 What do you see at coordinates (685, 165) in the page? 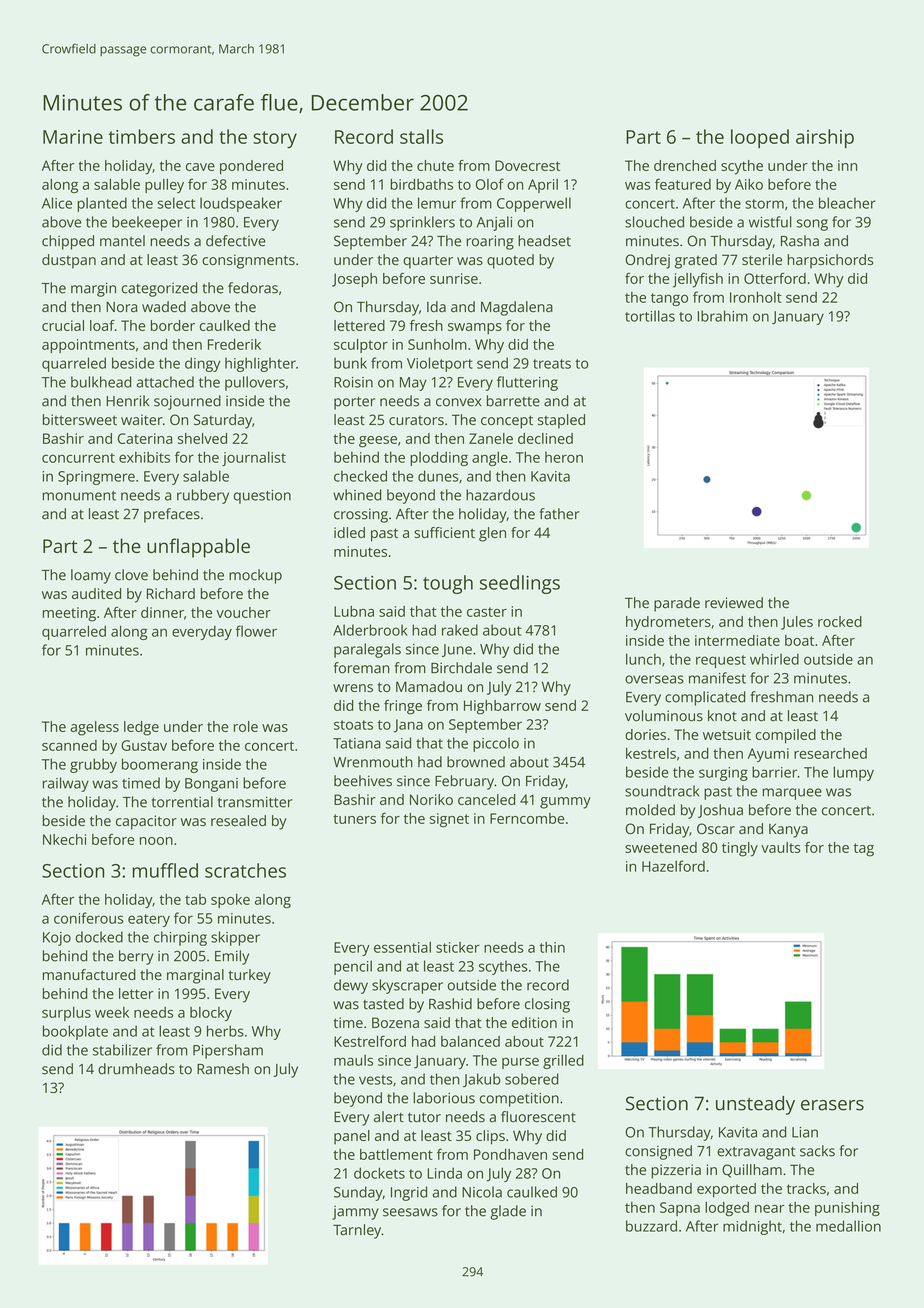
I see `drenched` at bounding box center [685, 165].
